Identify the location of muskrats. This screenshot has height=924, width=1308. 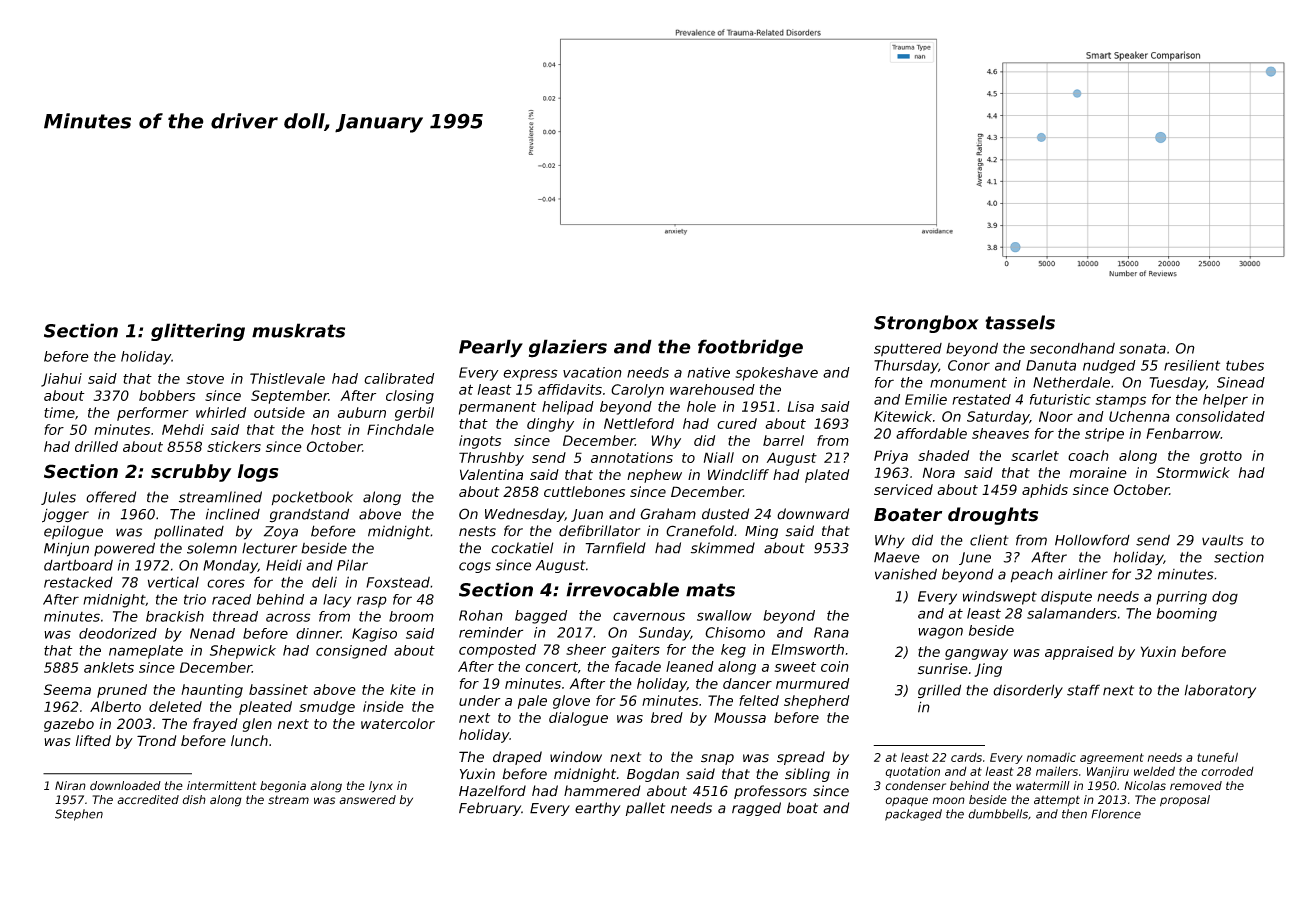
(298, 330).
